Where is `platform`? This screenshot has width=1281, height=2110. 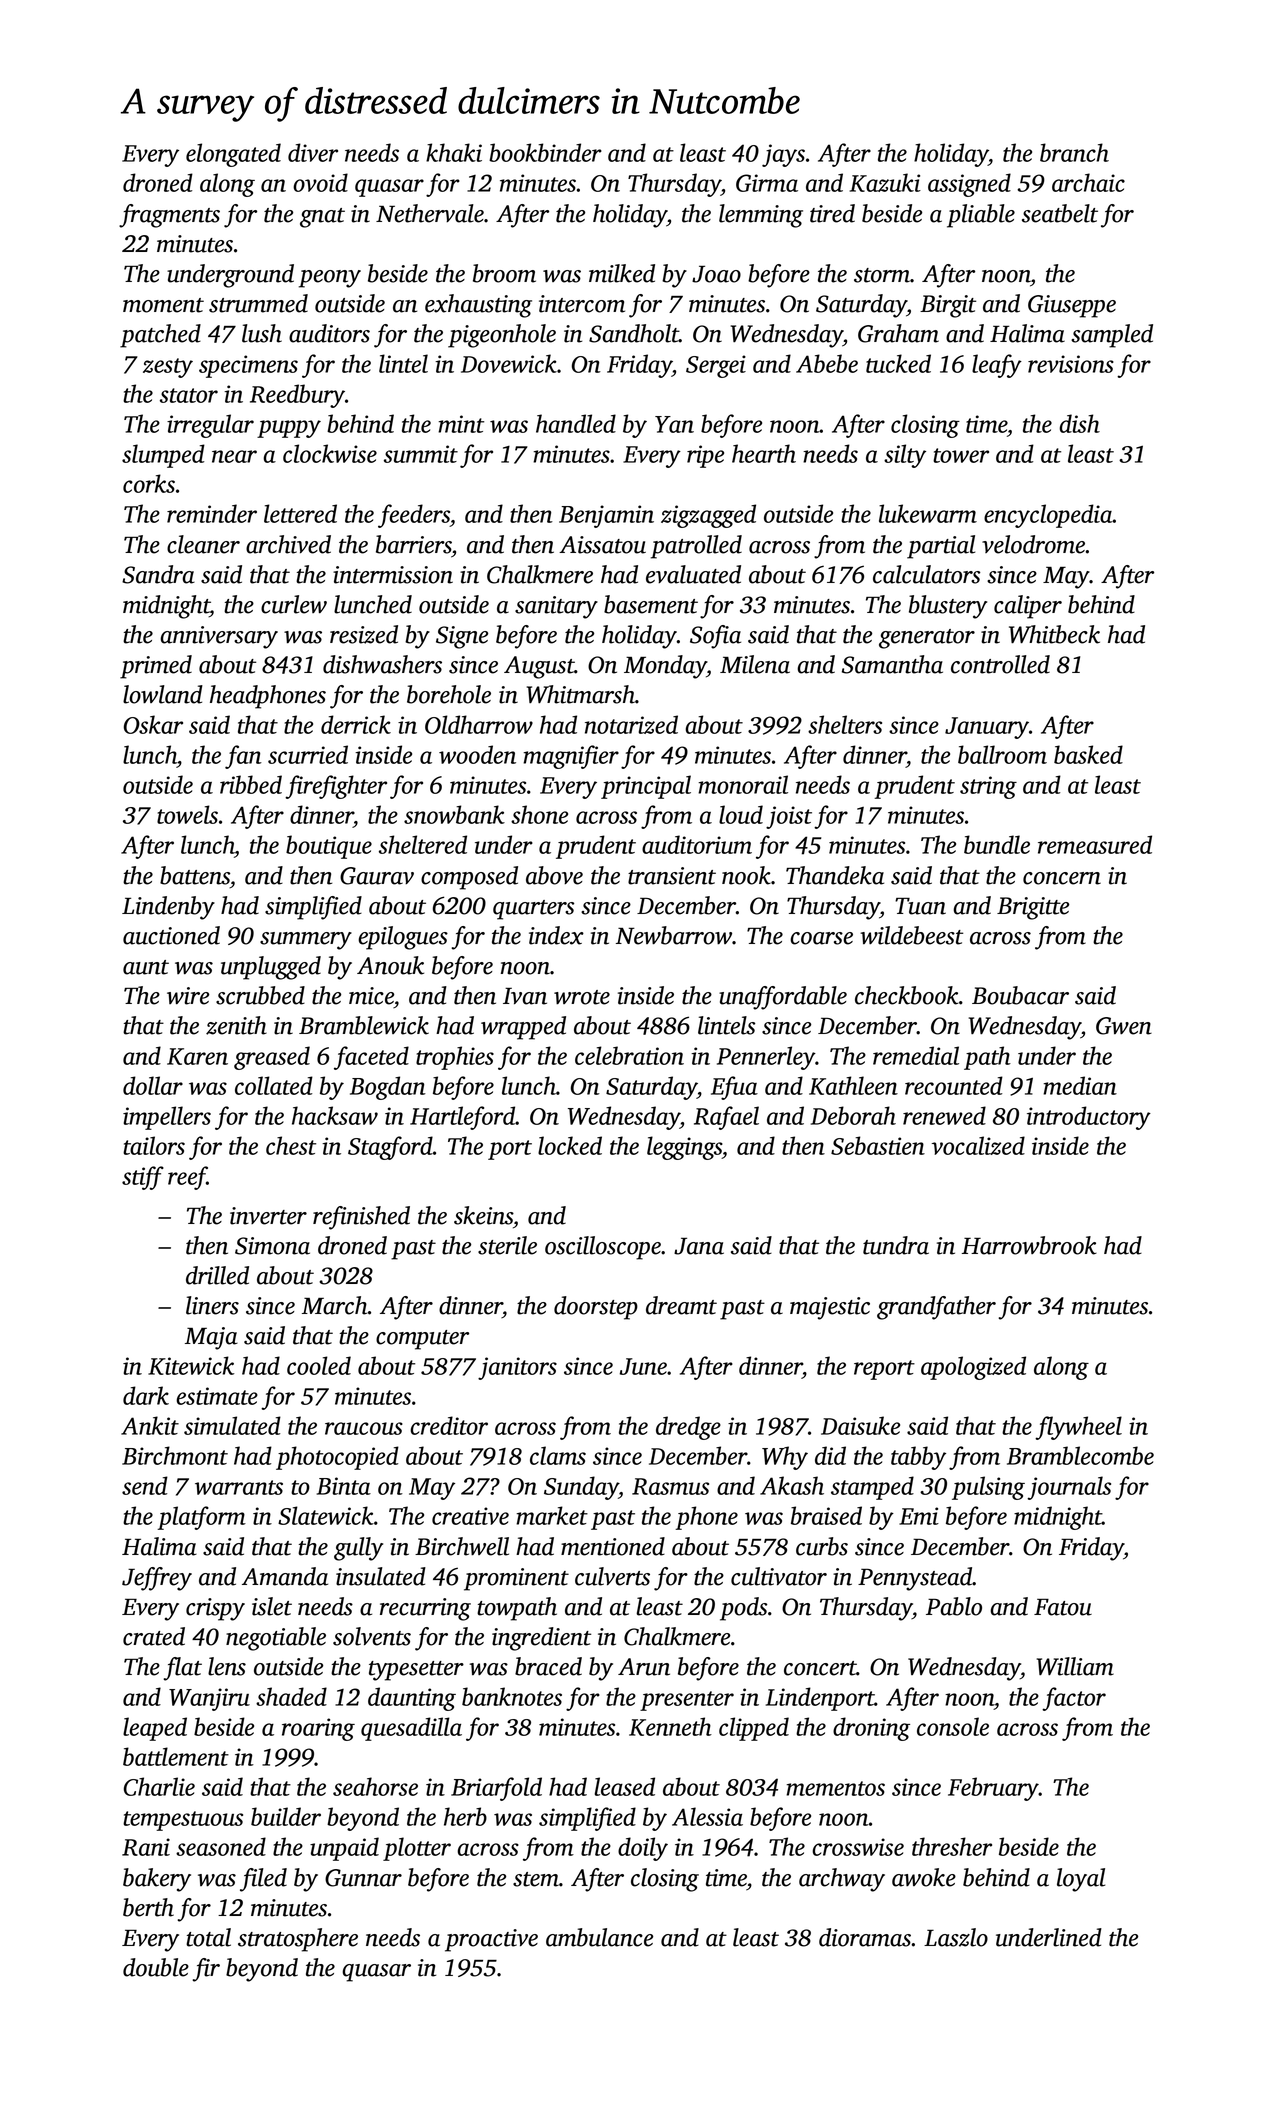 platform is located at coordinates (201, 1518).
